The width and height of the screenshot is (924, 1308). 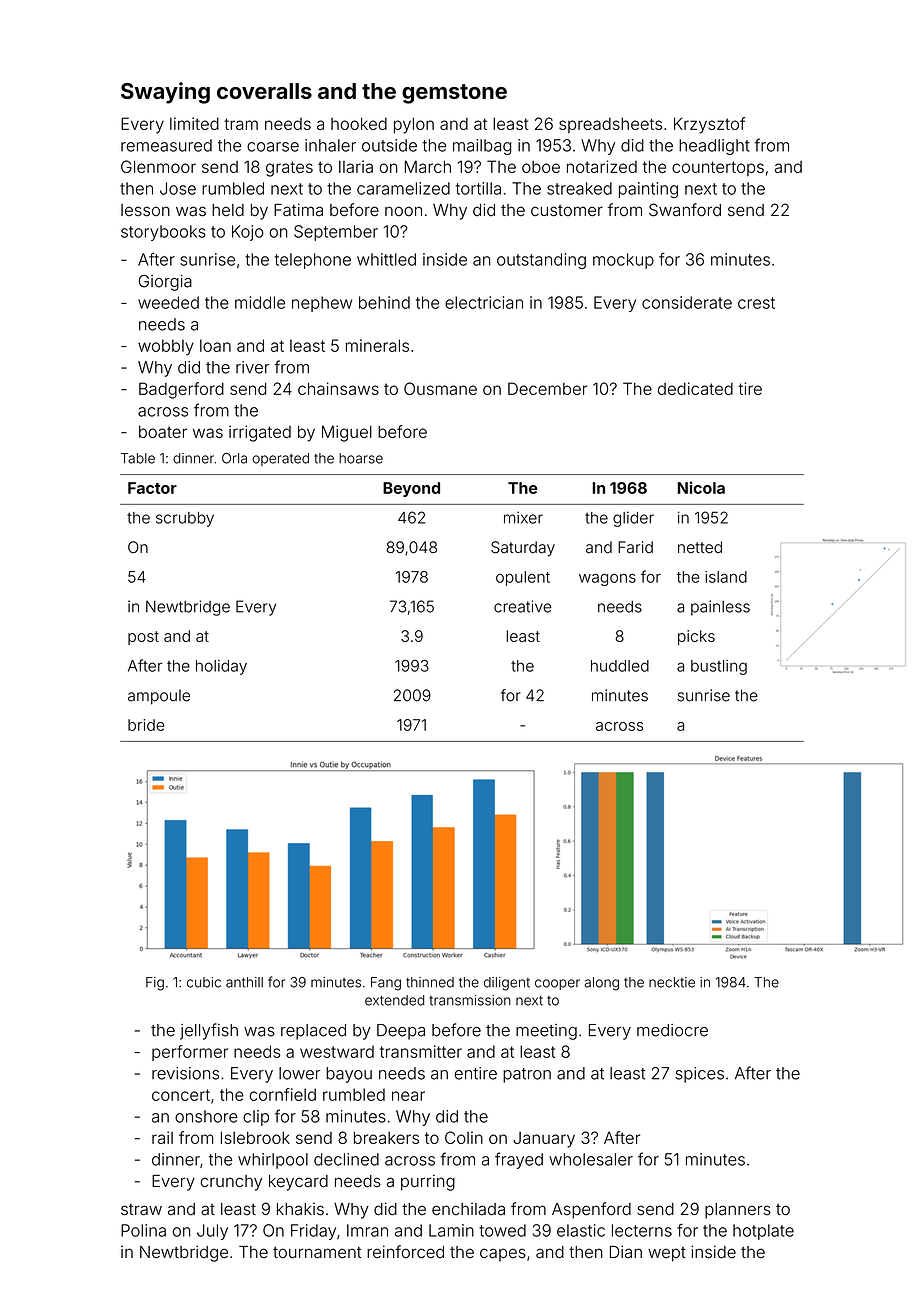 I want to click on notarized, so click(x=602, y=166).
